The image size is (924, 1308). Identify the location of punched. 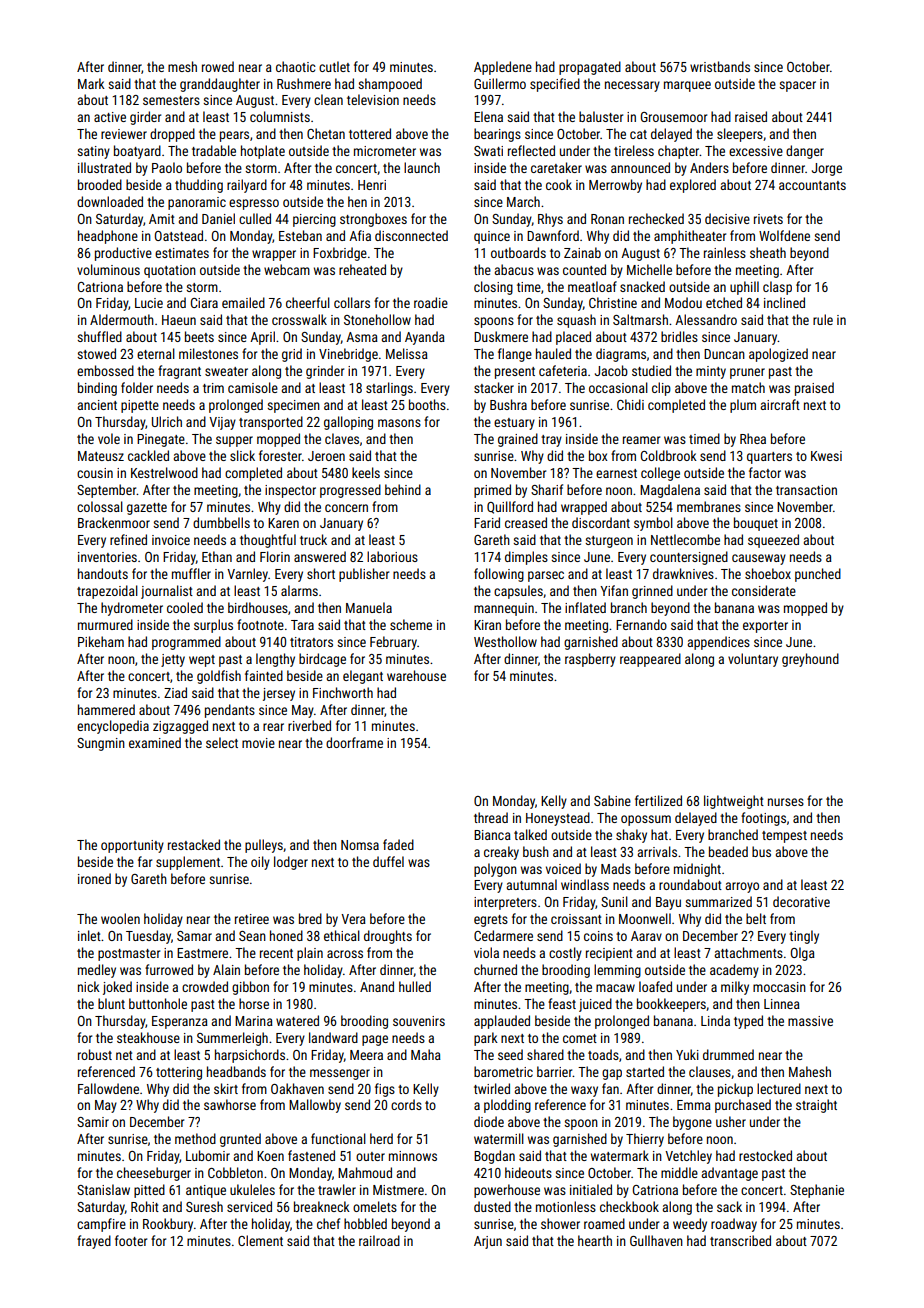
(818, 575).
